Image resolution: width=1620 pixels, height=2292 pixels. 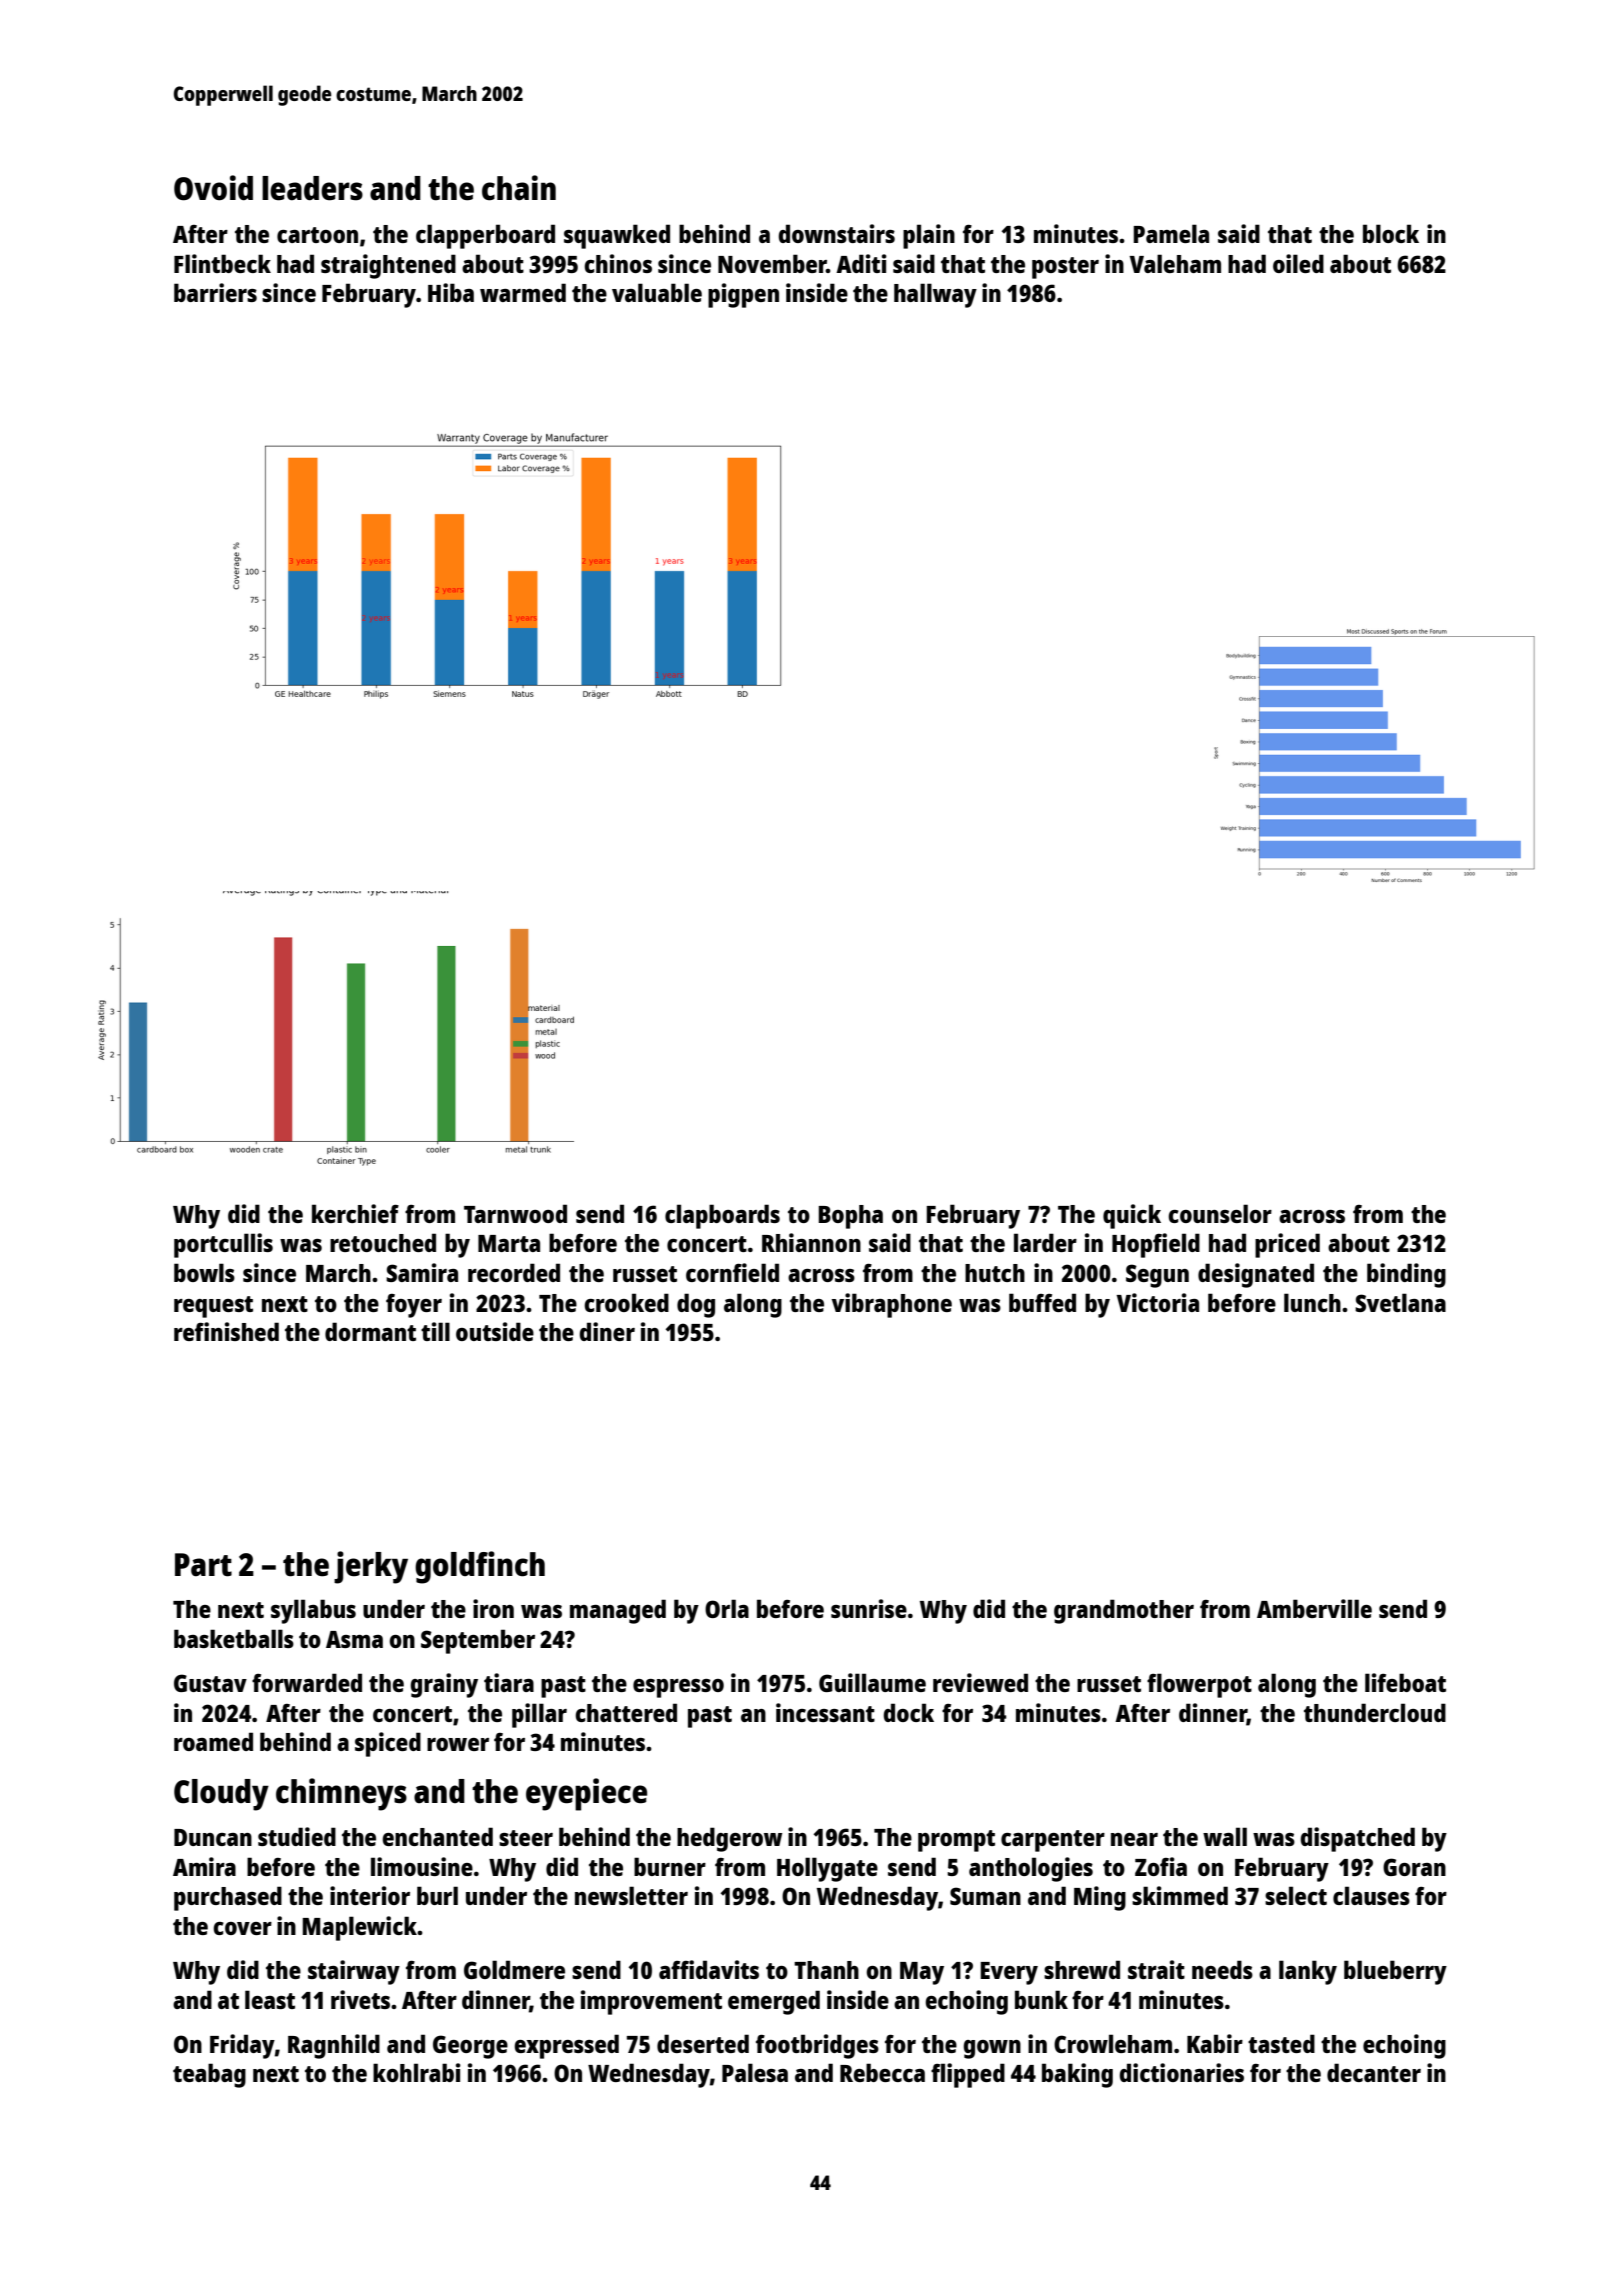 What do you see at coordinates (935, 295) in the screenshot?
I see `hallway` at bounding box center [935, 295].
